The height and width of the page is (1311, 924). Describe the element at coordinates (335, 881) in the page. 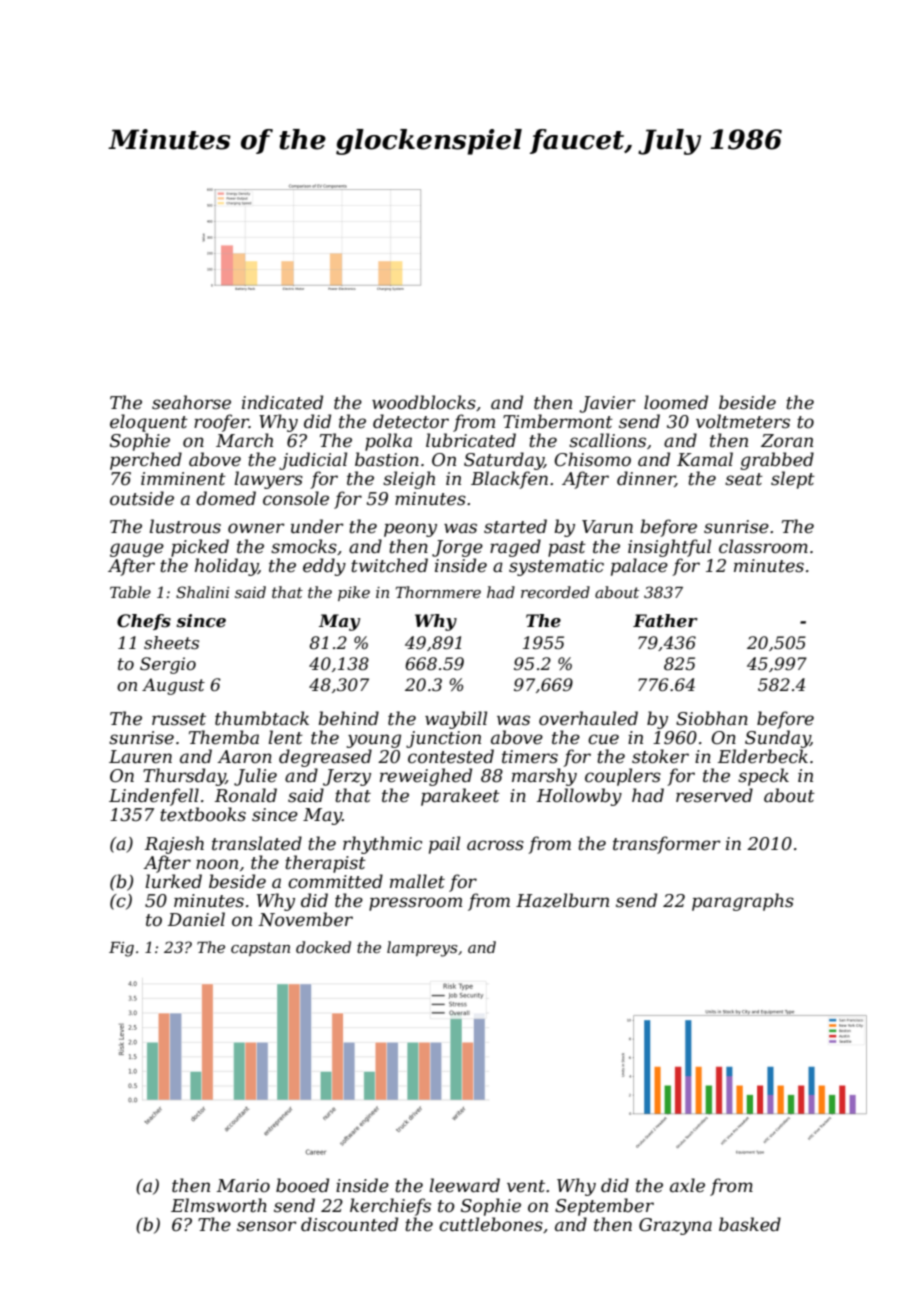

I see `committed` at that location.
